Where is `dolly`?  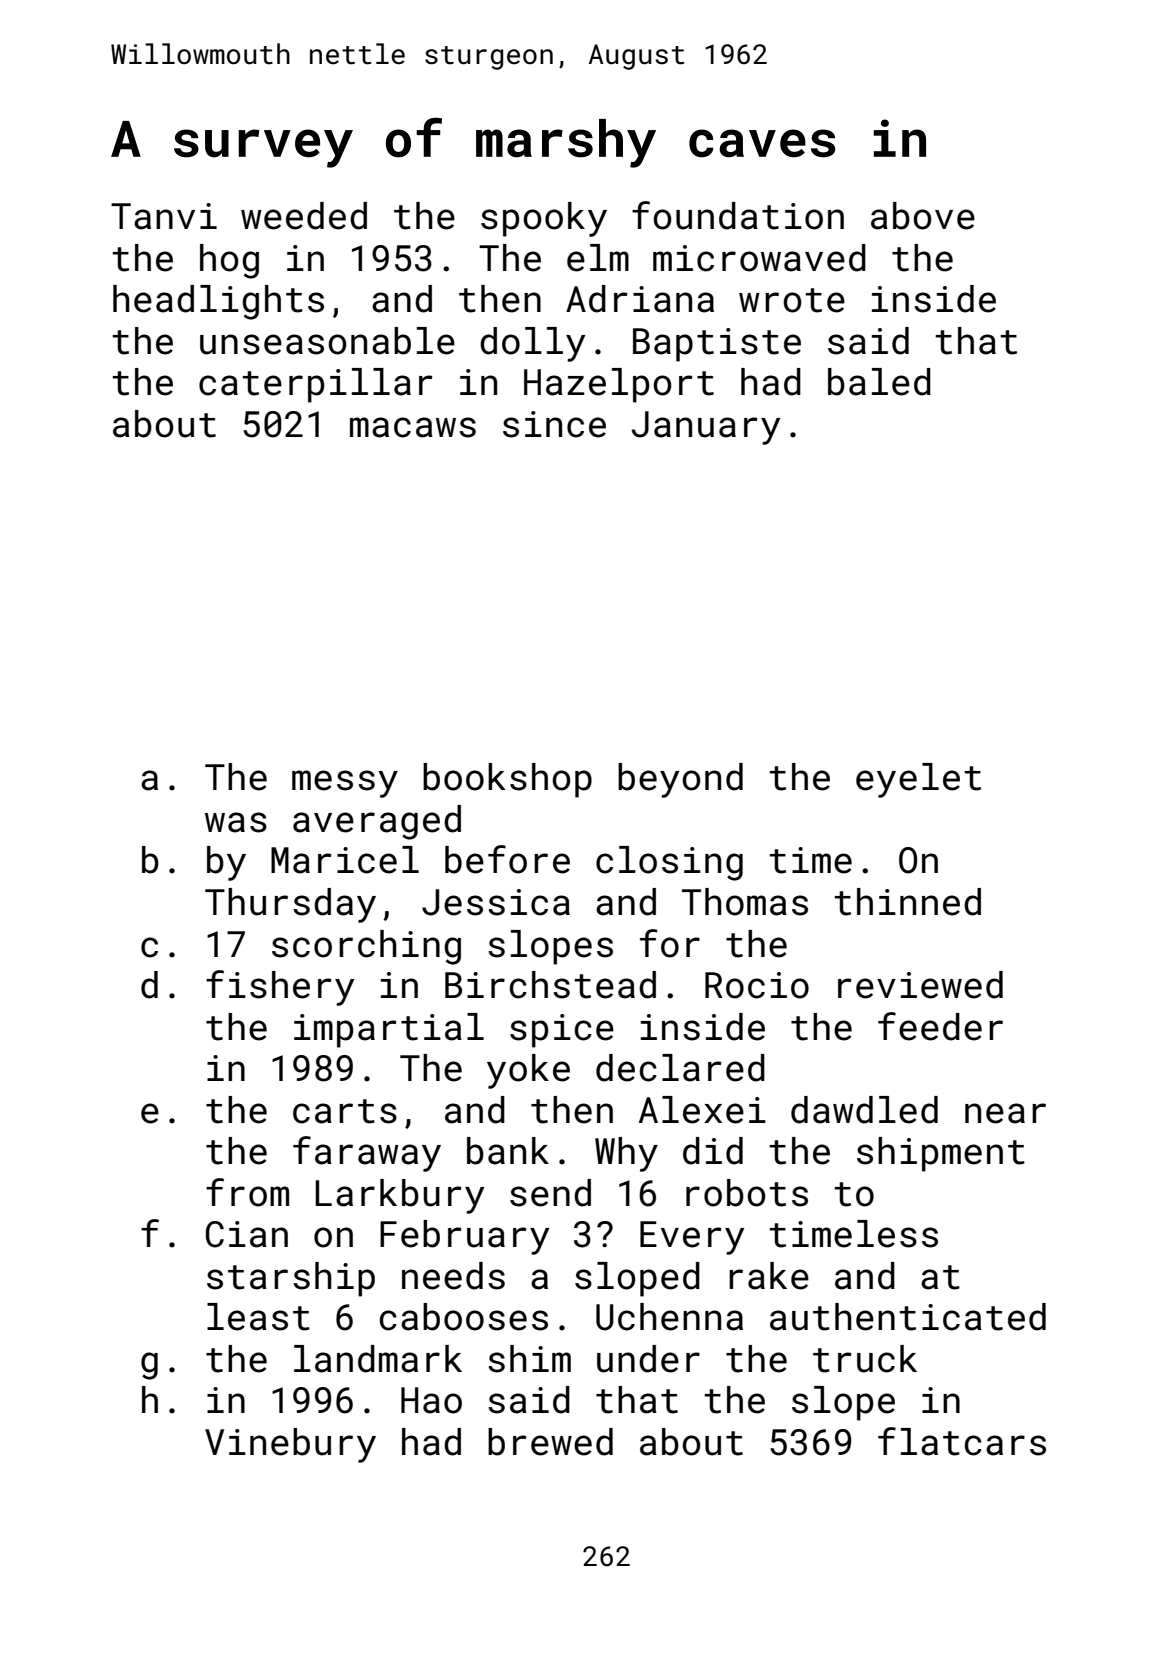
dolly is located at coordinates (532, 344).
